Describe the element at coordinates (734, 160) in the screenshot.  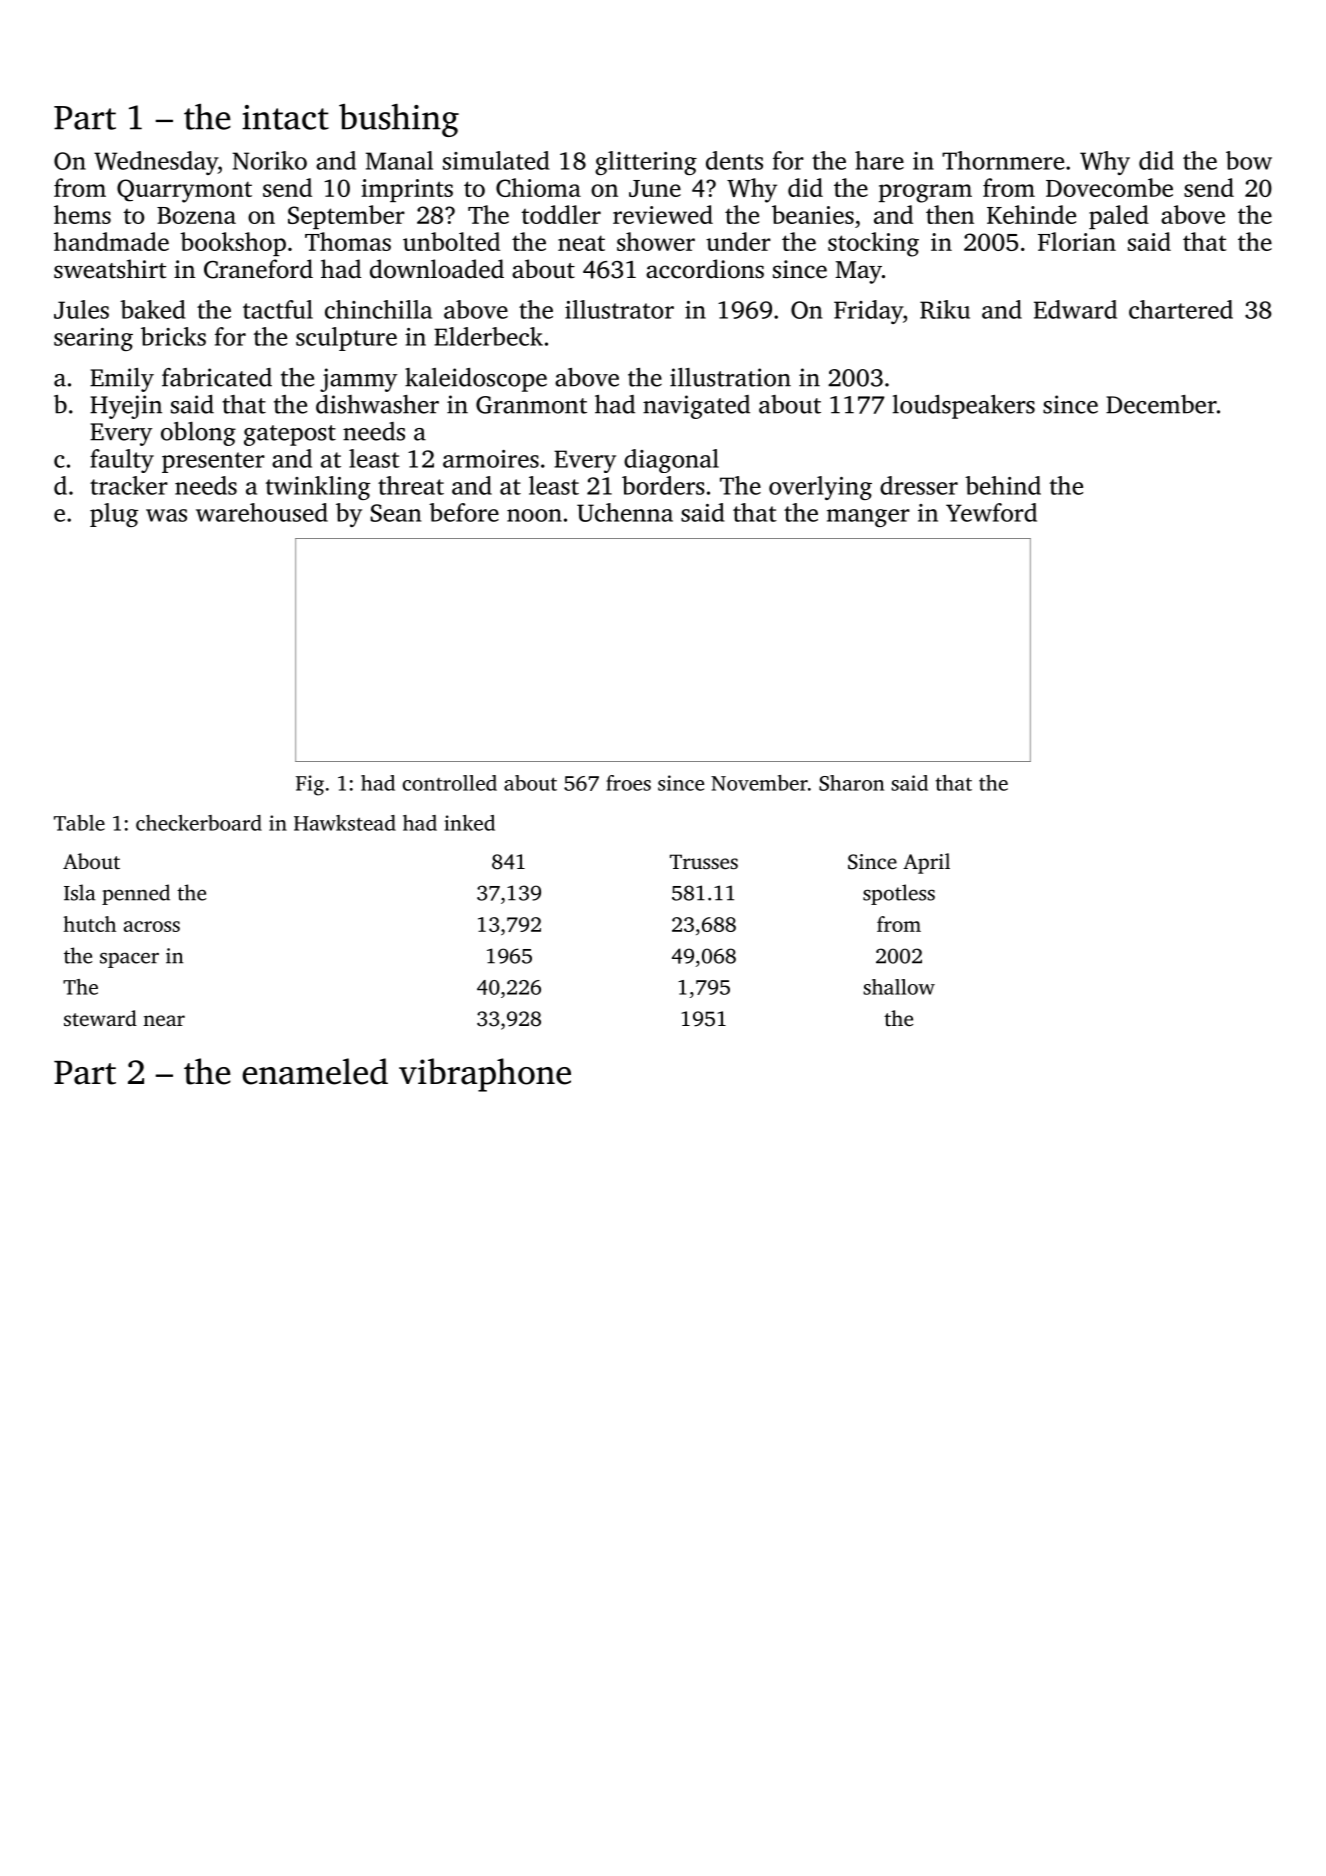
I see `dents` at that location.
